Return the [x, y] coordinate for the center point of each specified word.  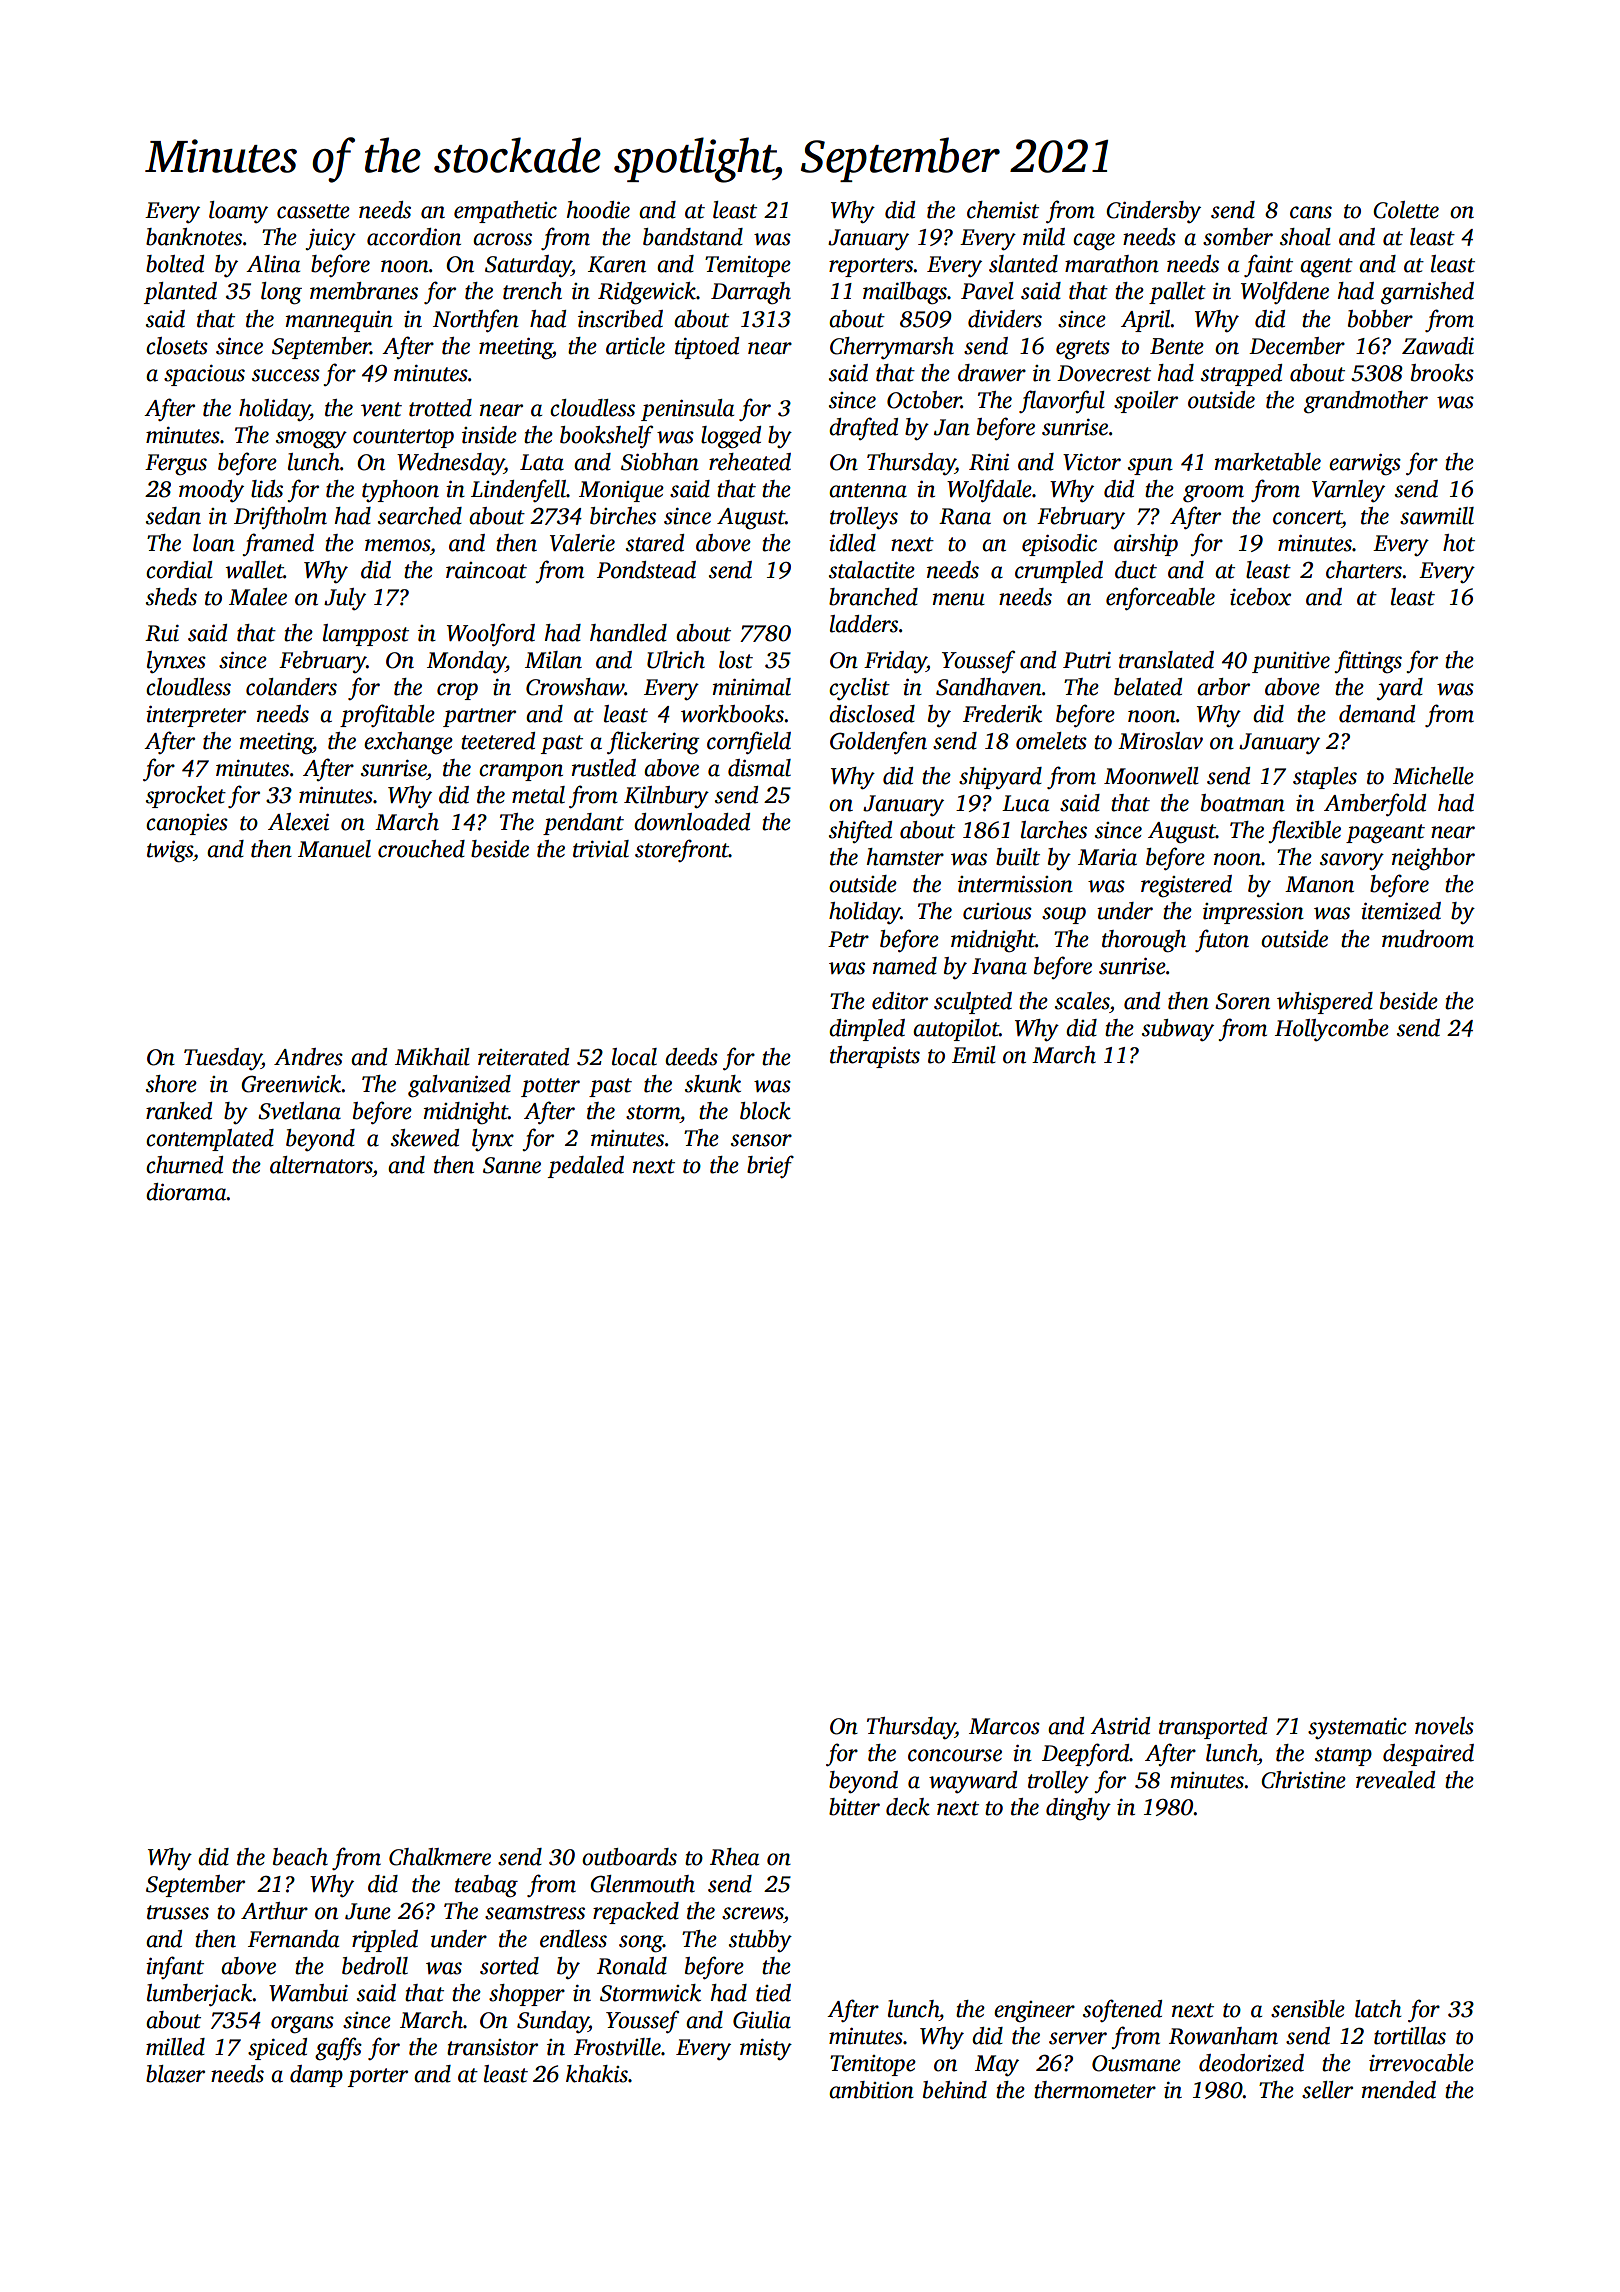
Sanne [512, 1165]
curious [997, 911]
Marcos [1004, 1726]
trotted [440, 408]
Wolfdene [1285, 292]
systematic [1357, 1728]
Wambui [308, 1993]
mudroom [1428, 939]
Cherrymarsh [892, 348]
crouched [421, 849]
